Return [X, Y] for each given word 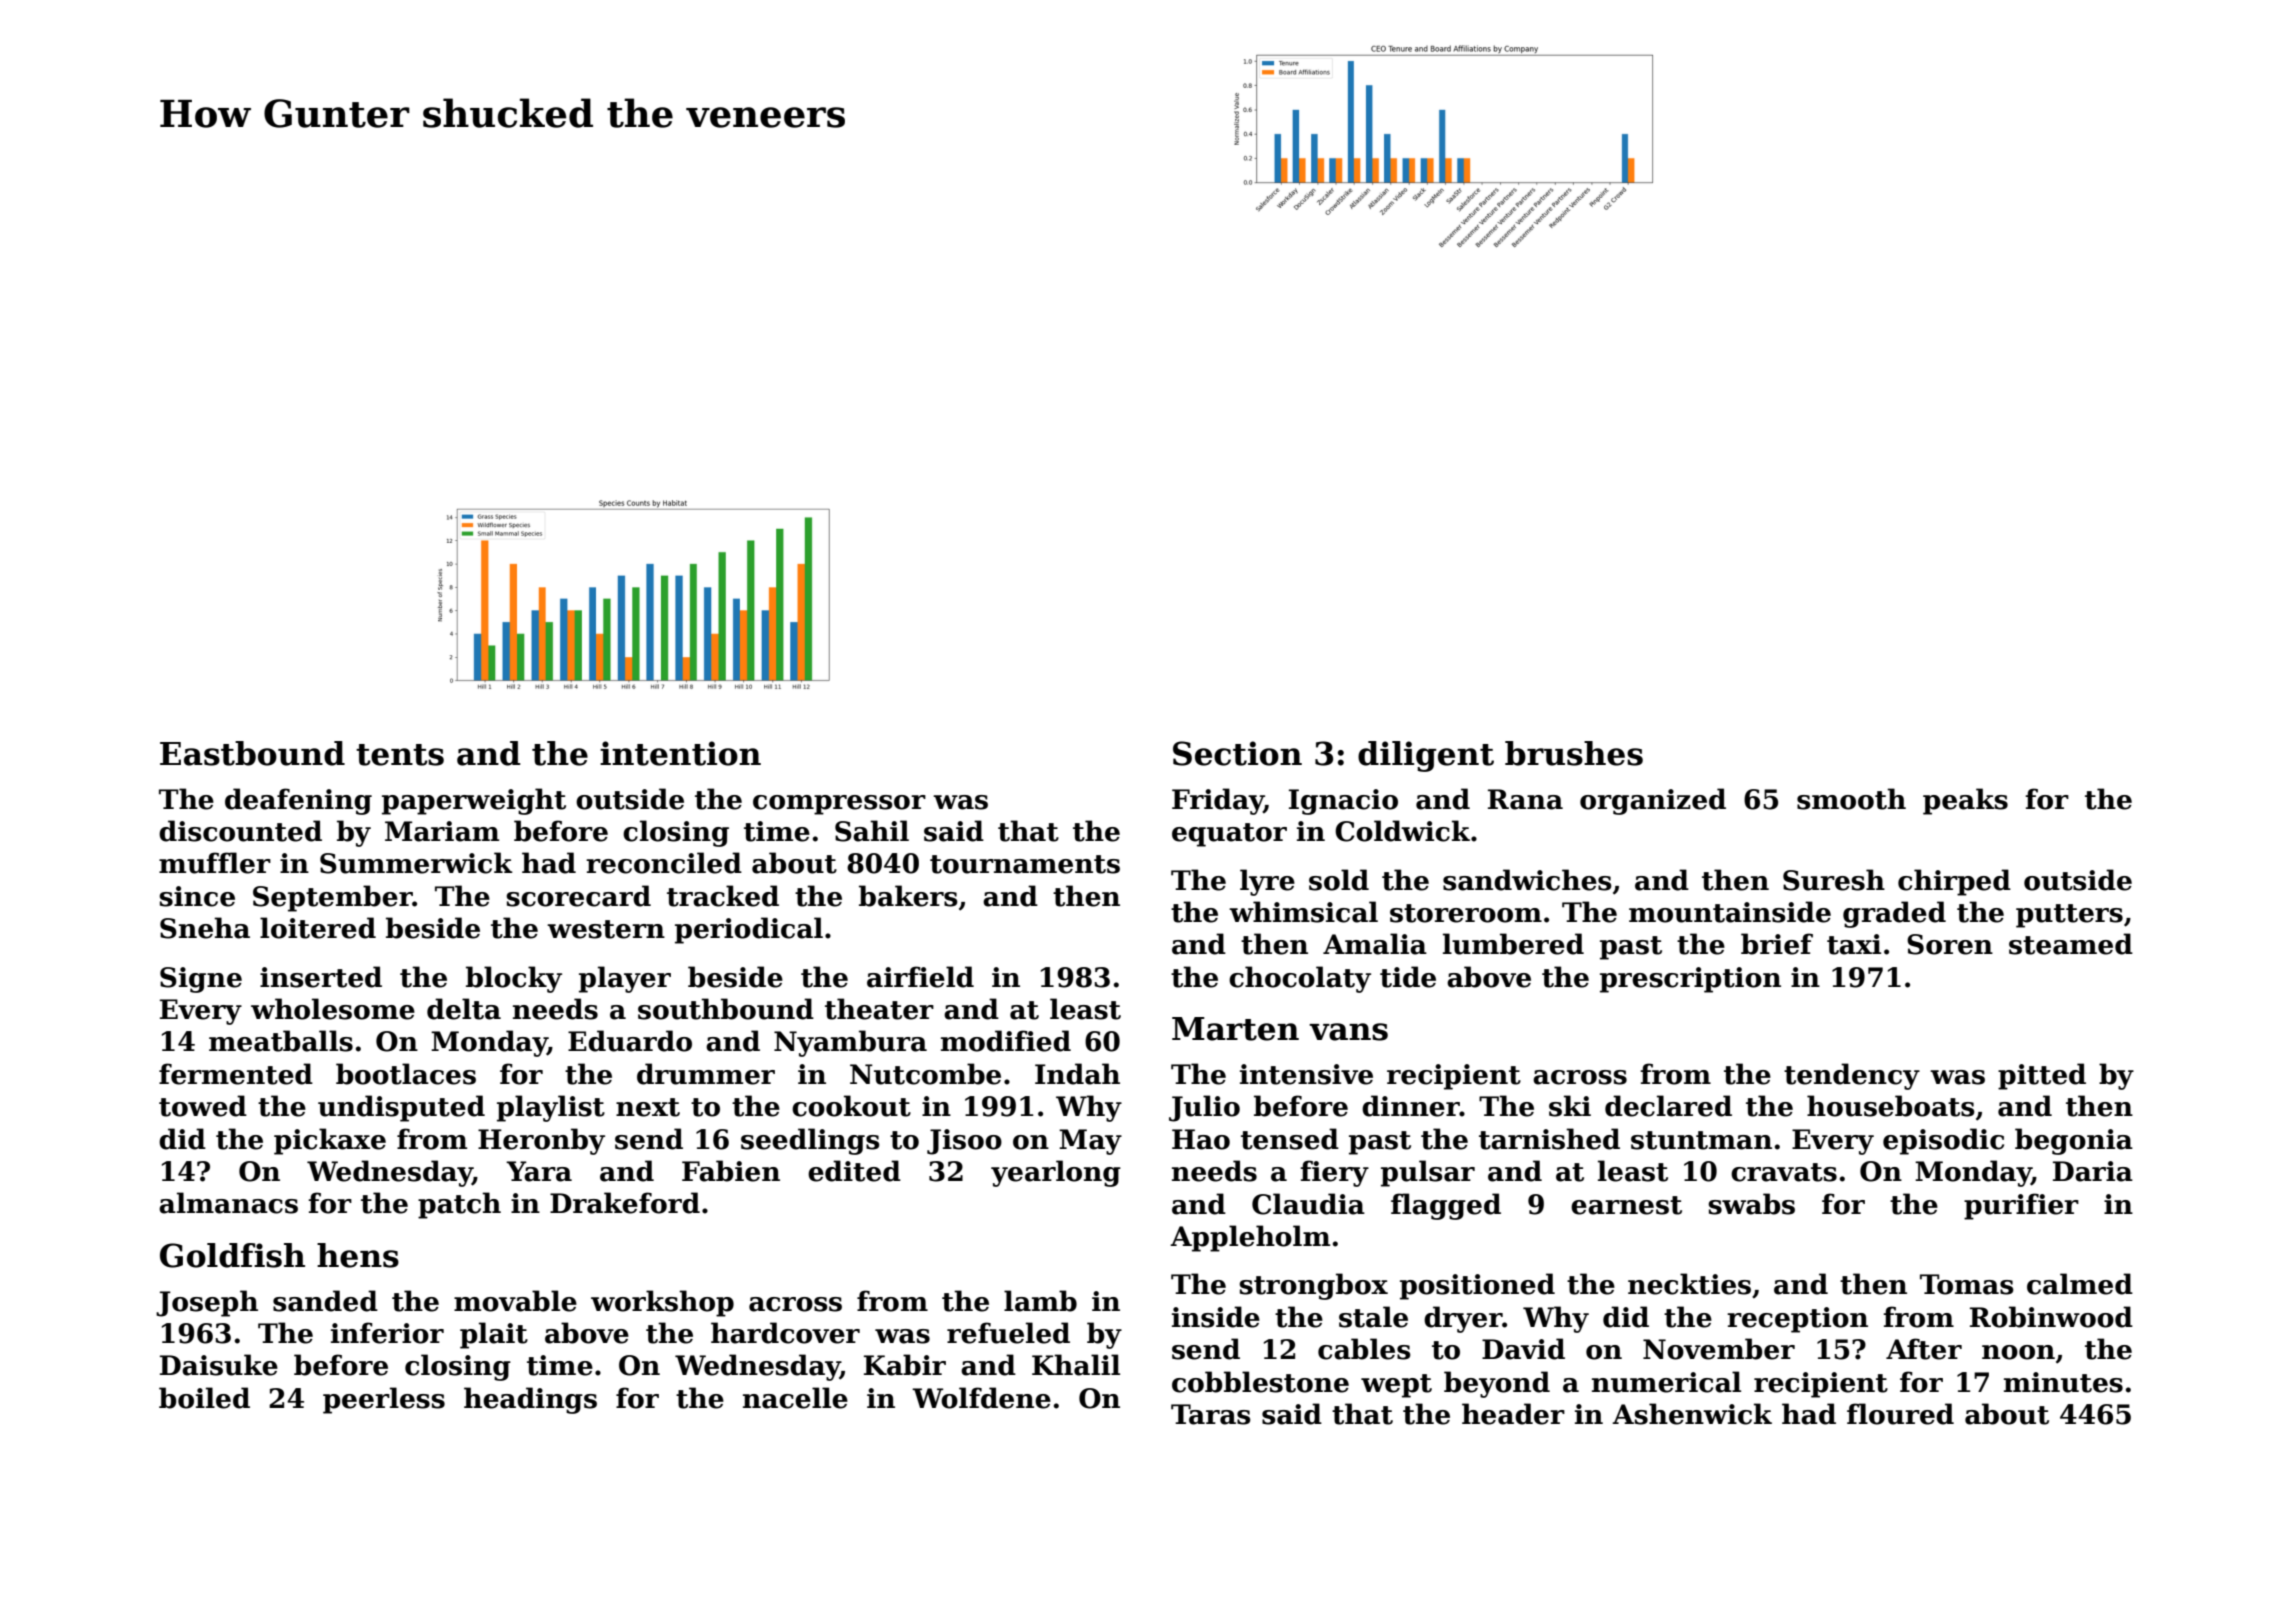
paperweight [474, 801]
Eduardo [630, 1041]
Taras [1211, 1414]
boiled [204, 1398]
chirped [1954, 882]
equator [1229, 835]
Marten [1235, 1029]
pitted [2042, 1076]
